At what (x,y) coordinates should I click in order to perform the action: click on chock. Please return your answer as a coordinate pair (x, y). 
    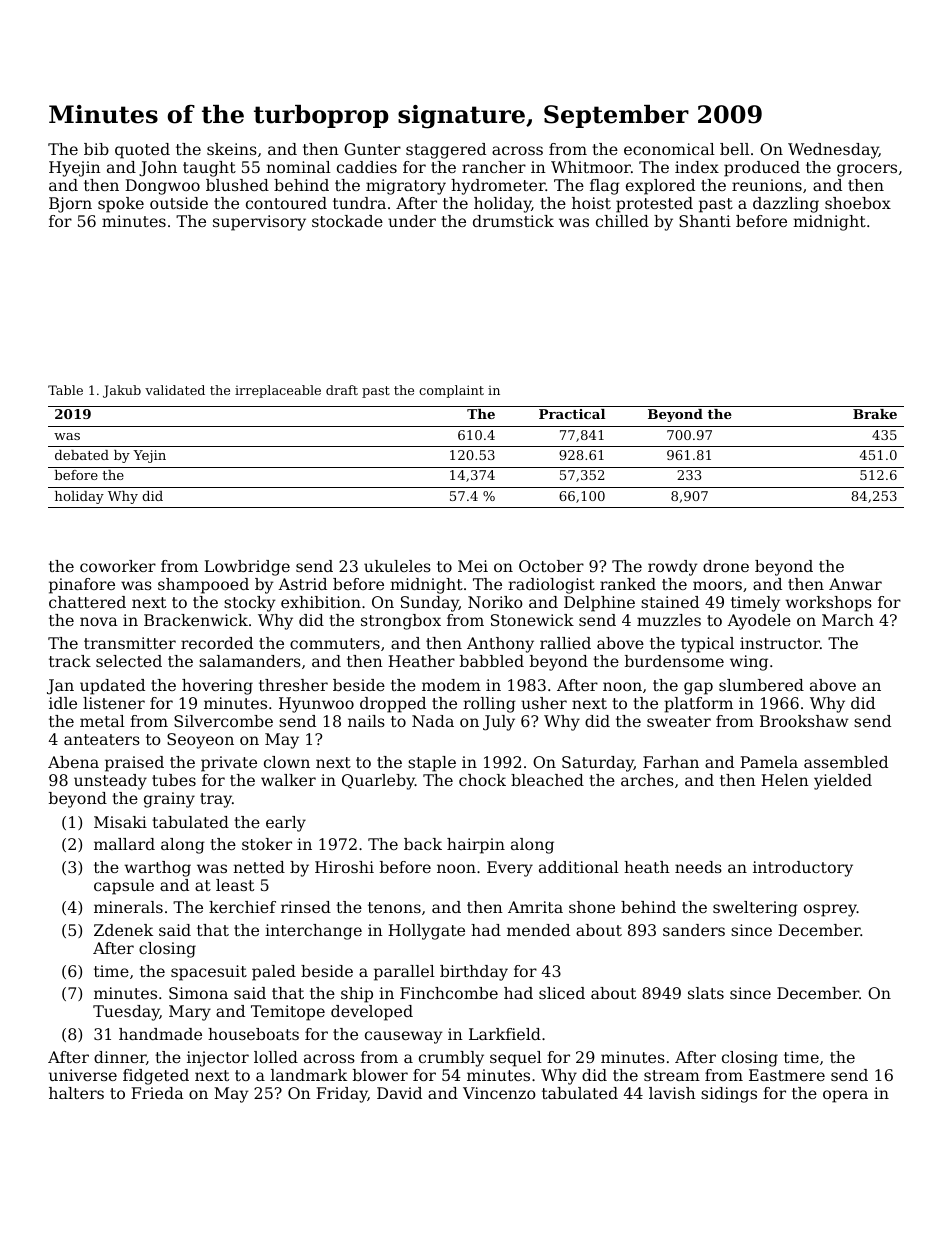
    Looking at the image, I should click on (482, 780).
